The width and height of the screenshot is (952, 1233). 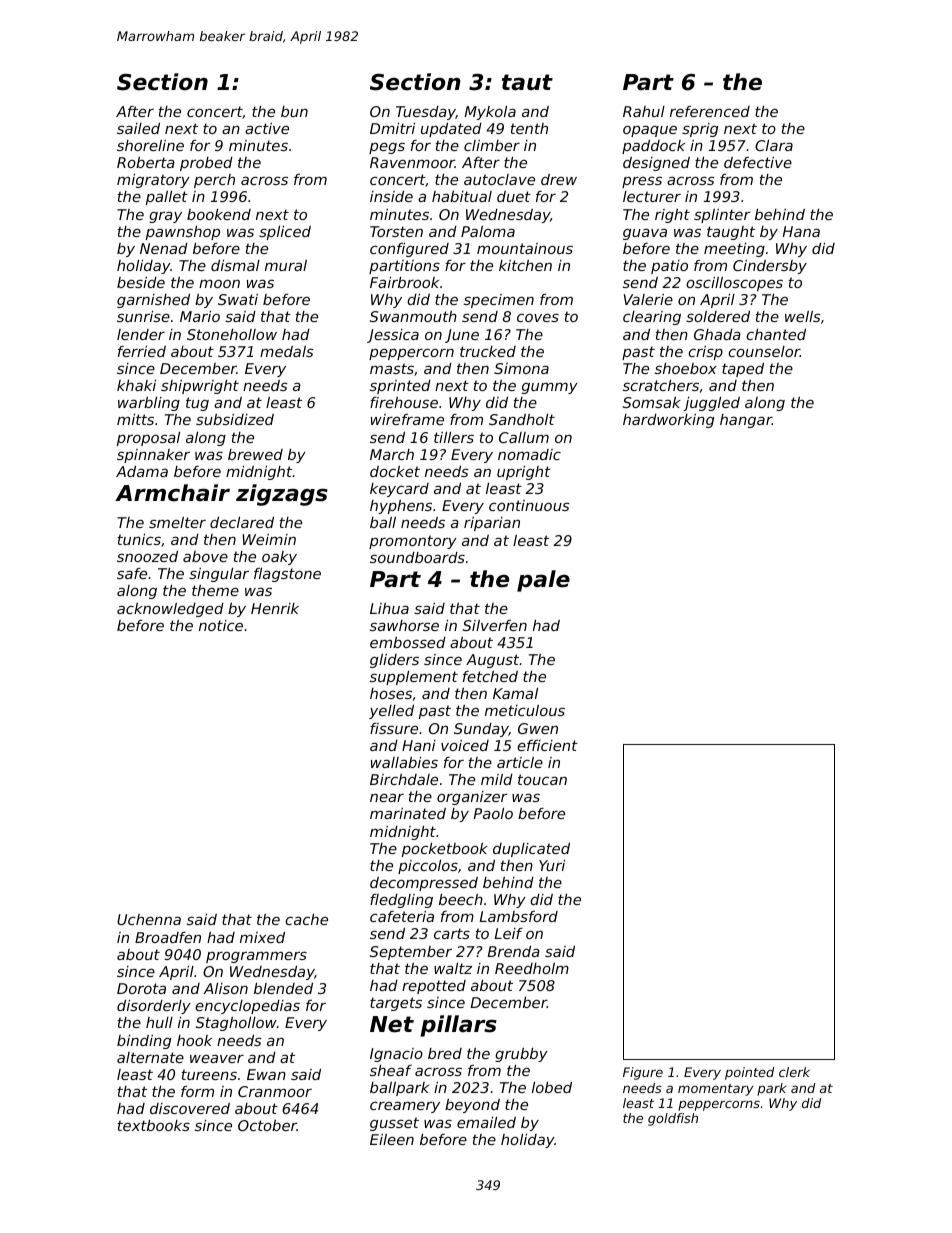 I want to click on near, so click(x=387, y=798).
